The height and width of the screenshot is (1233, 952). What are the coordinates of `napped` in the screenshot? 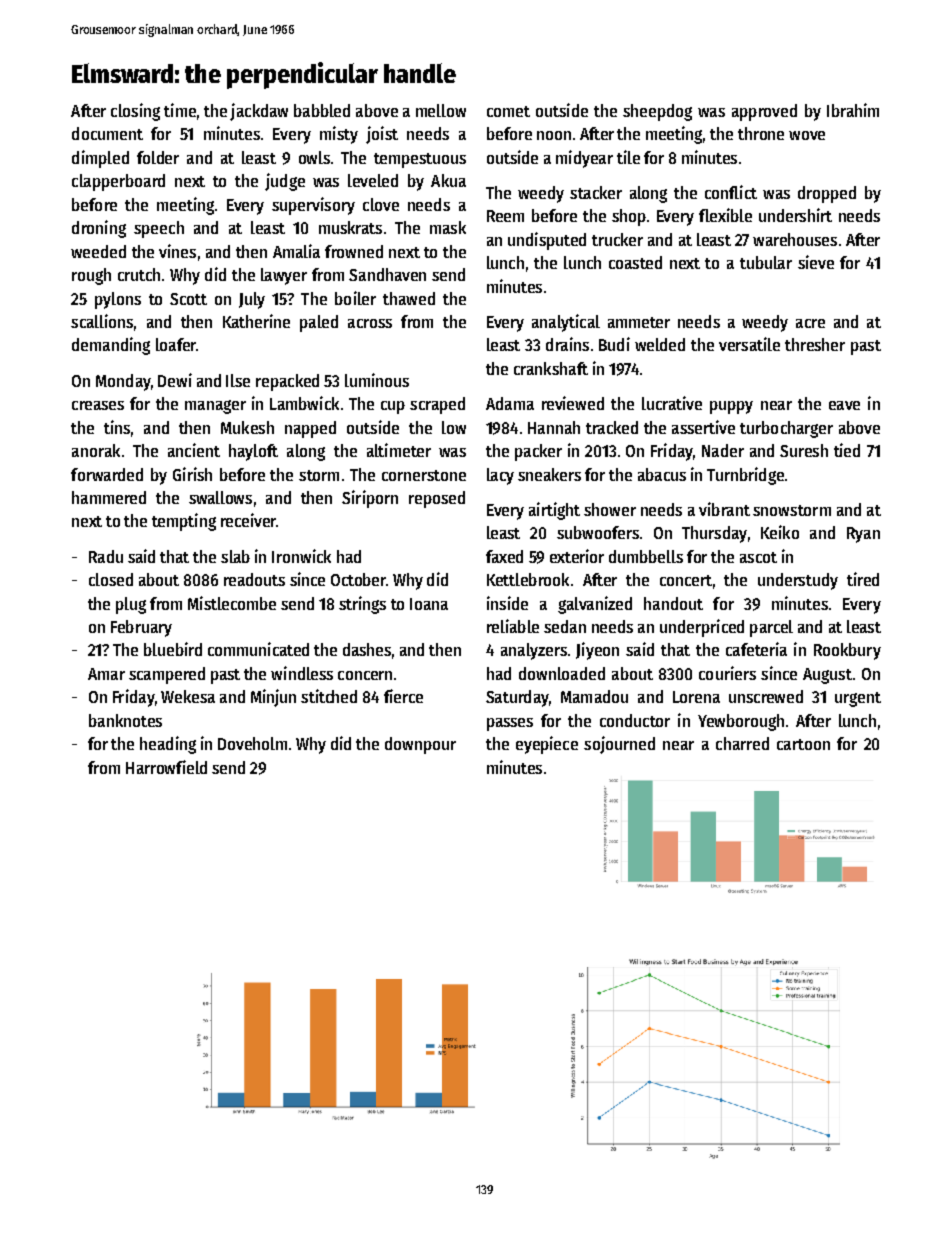 It's located at (310, 429).
